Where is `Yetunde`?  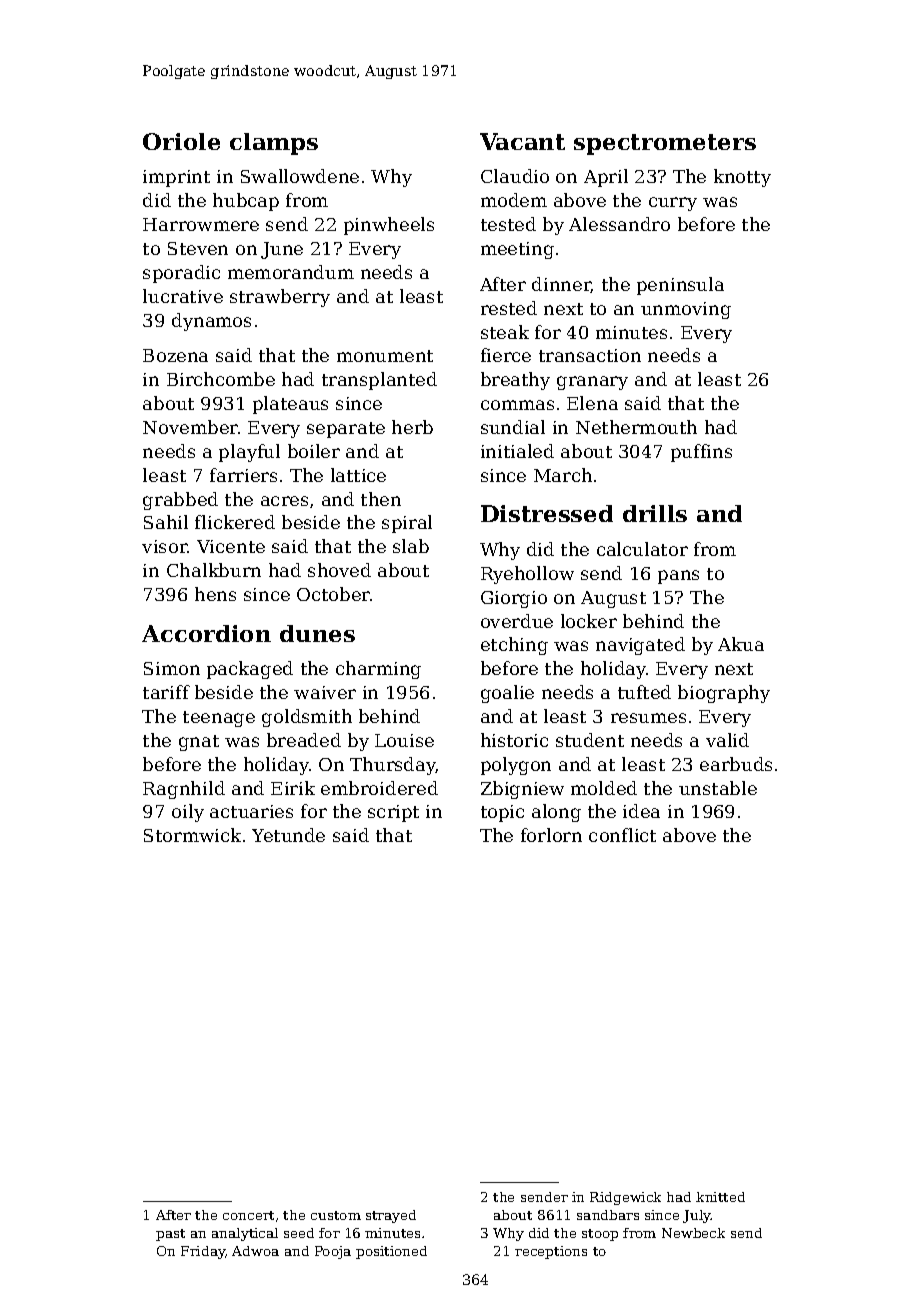 Yetunde is located at coordinates (288, 835).
